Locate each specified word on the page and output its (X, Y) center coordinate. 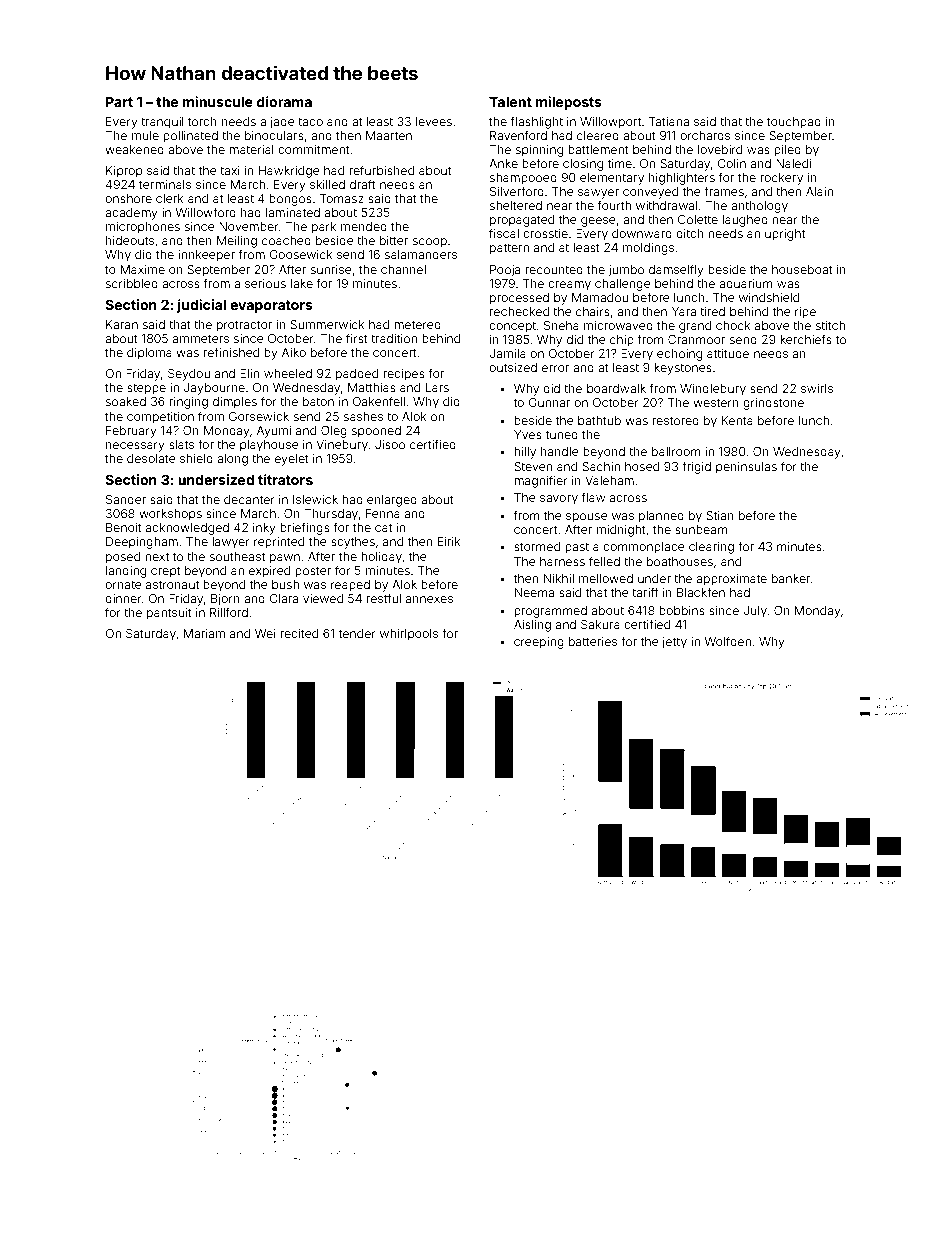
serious (265, 283)
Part (119, 101)
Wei (265, 633)
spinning (539, 151)
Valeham (609, 480)
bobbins (682, 610)
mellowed (606, 578)
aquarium (746, 285)
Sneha (561, 325)
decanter (249, 499)
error (555, 368)
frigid (696, 467)
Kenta (737, 420)
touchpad (794, 123)
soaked (126, 401)
